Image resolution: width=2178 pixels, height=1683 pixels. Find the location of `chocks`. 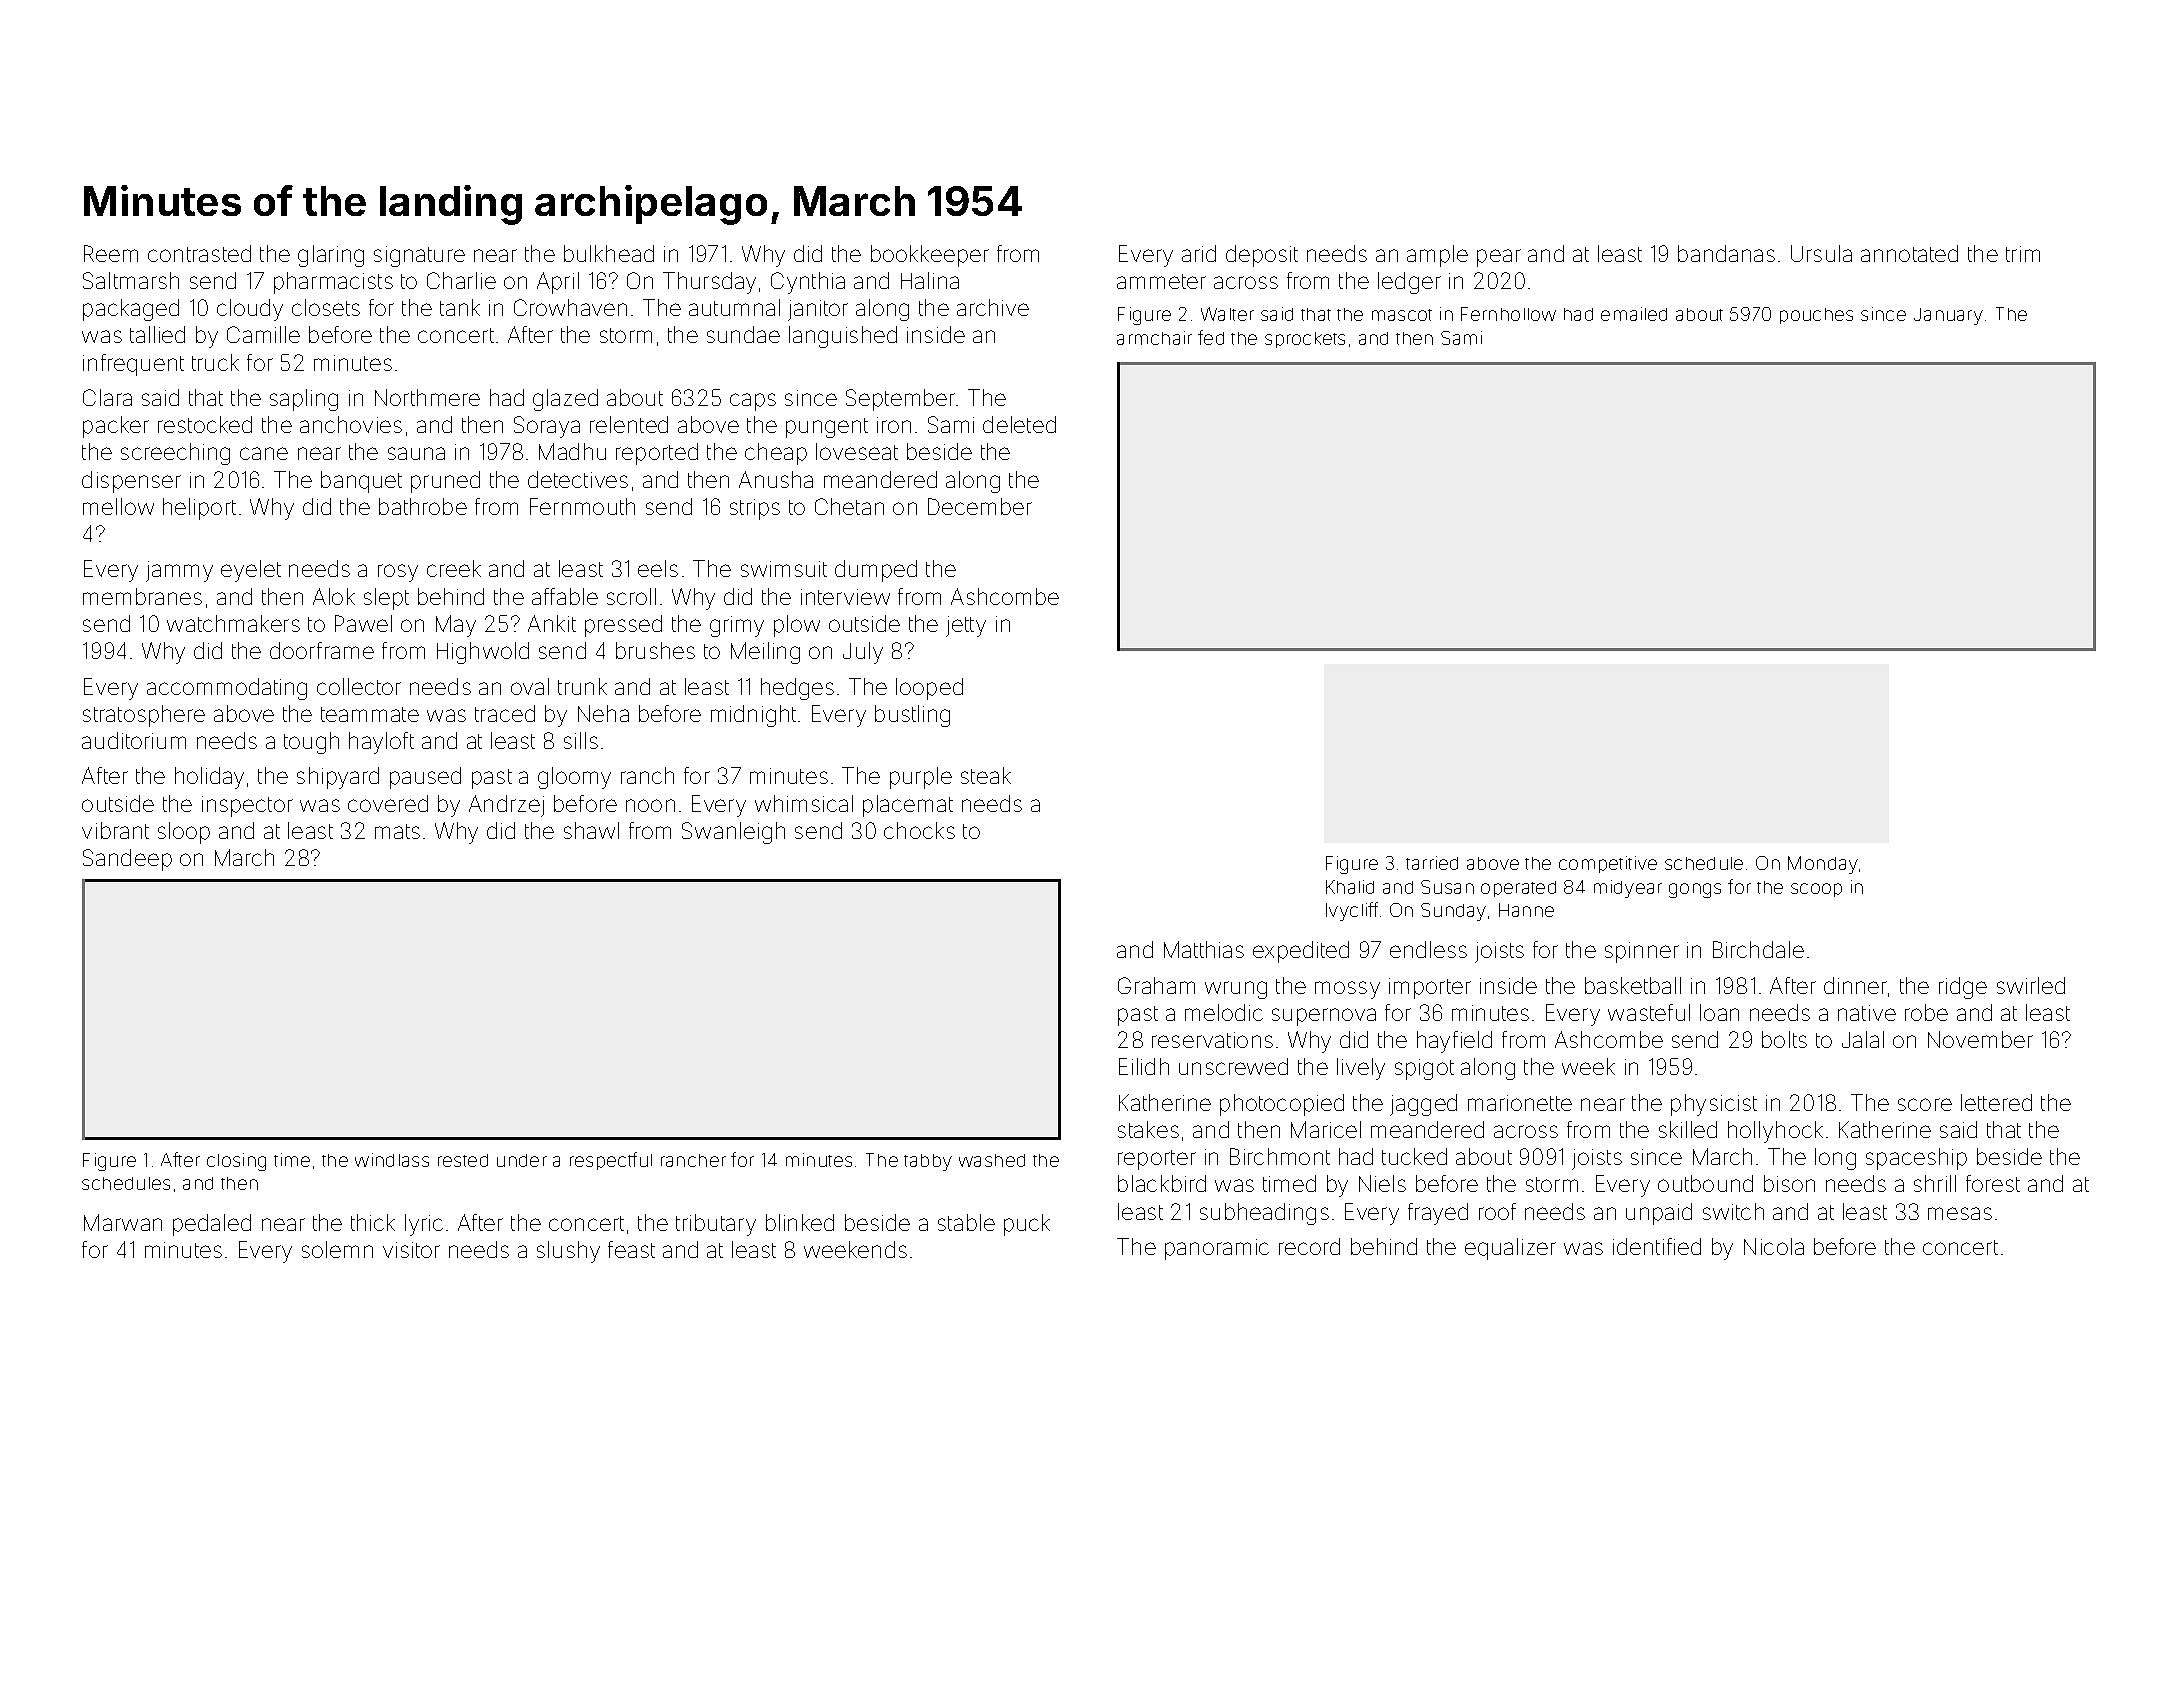

chocks is located at coordinates (919, 830).
